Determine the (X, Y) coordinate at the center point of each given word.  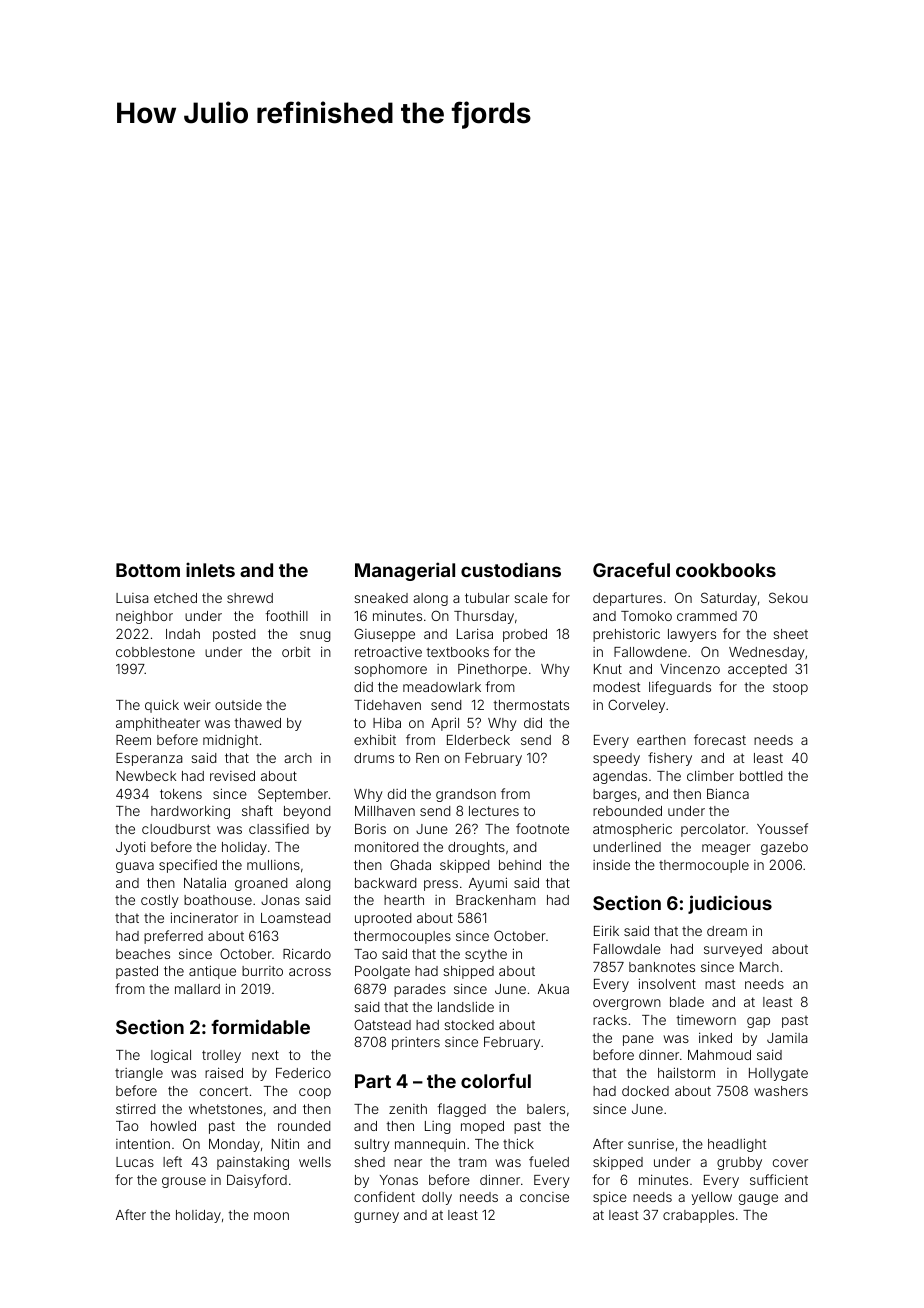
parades (420, 990)
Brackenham (496, 900)
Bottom (148, 570)
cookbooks (726, 570)
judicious (730, 904)
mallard (197, 989)
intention (143, 1144)
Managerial (405, 571)
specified (188, 866)
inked (715, 1037)
